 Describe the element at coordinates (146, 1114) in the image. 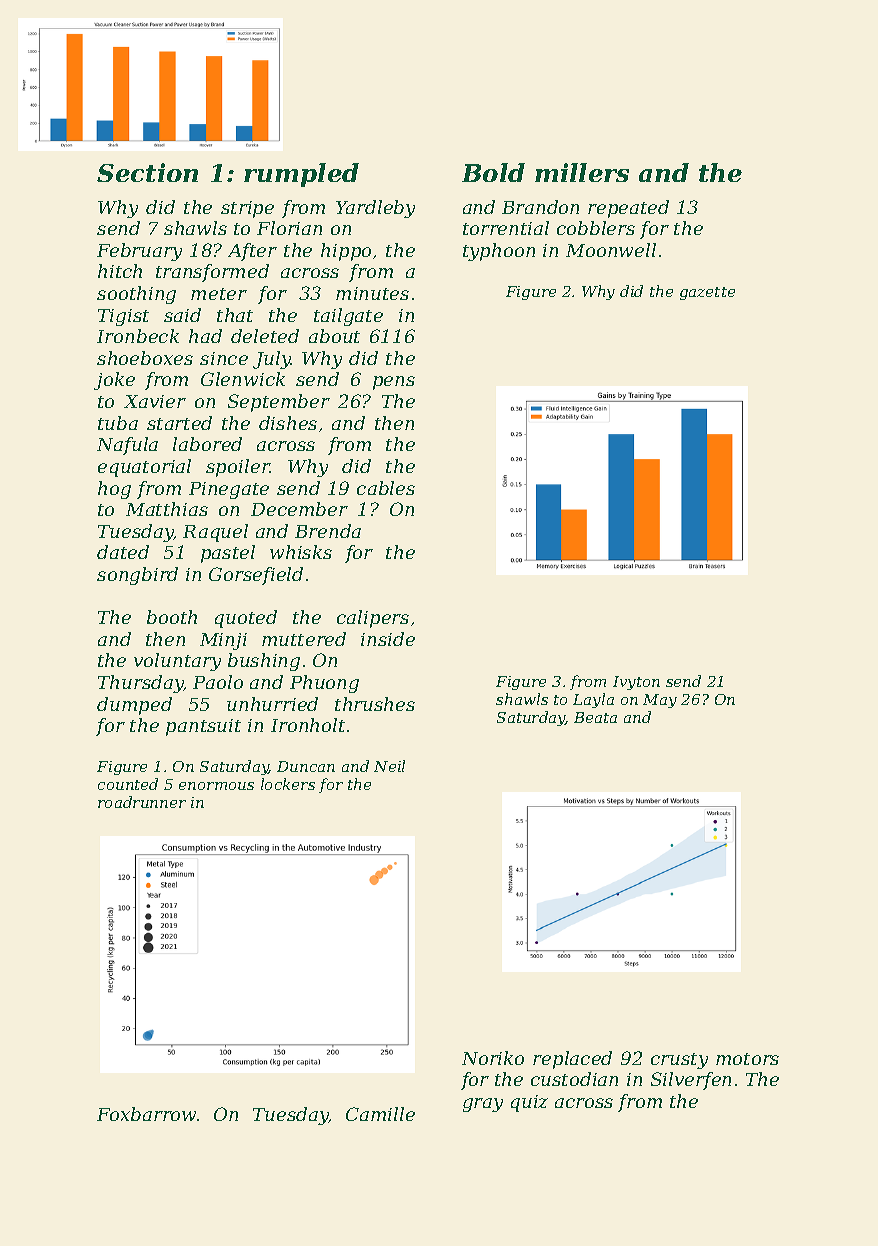

I see `Foxbarrow` at that location.
